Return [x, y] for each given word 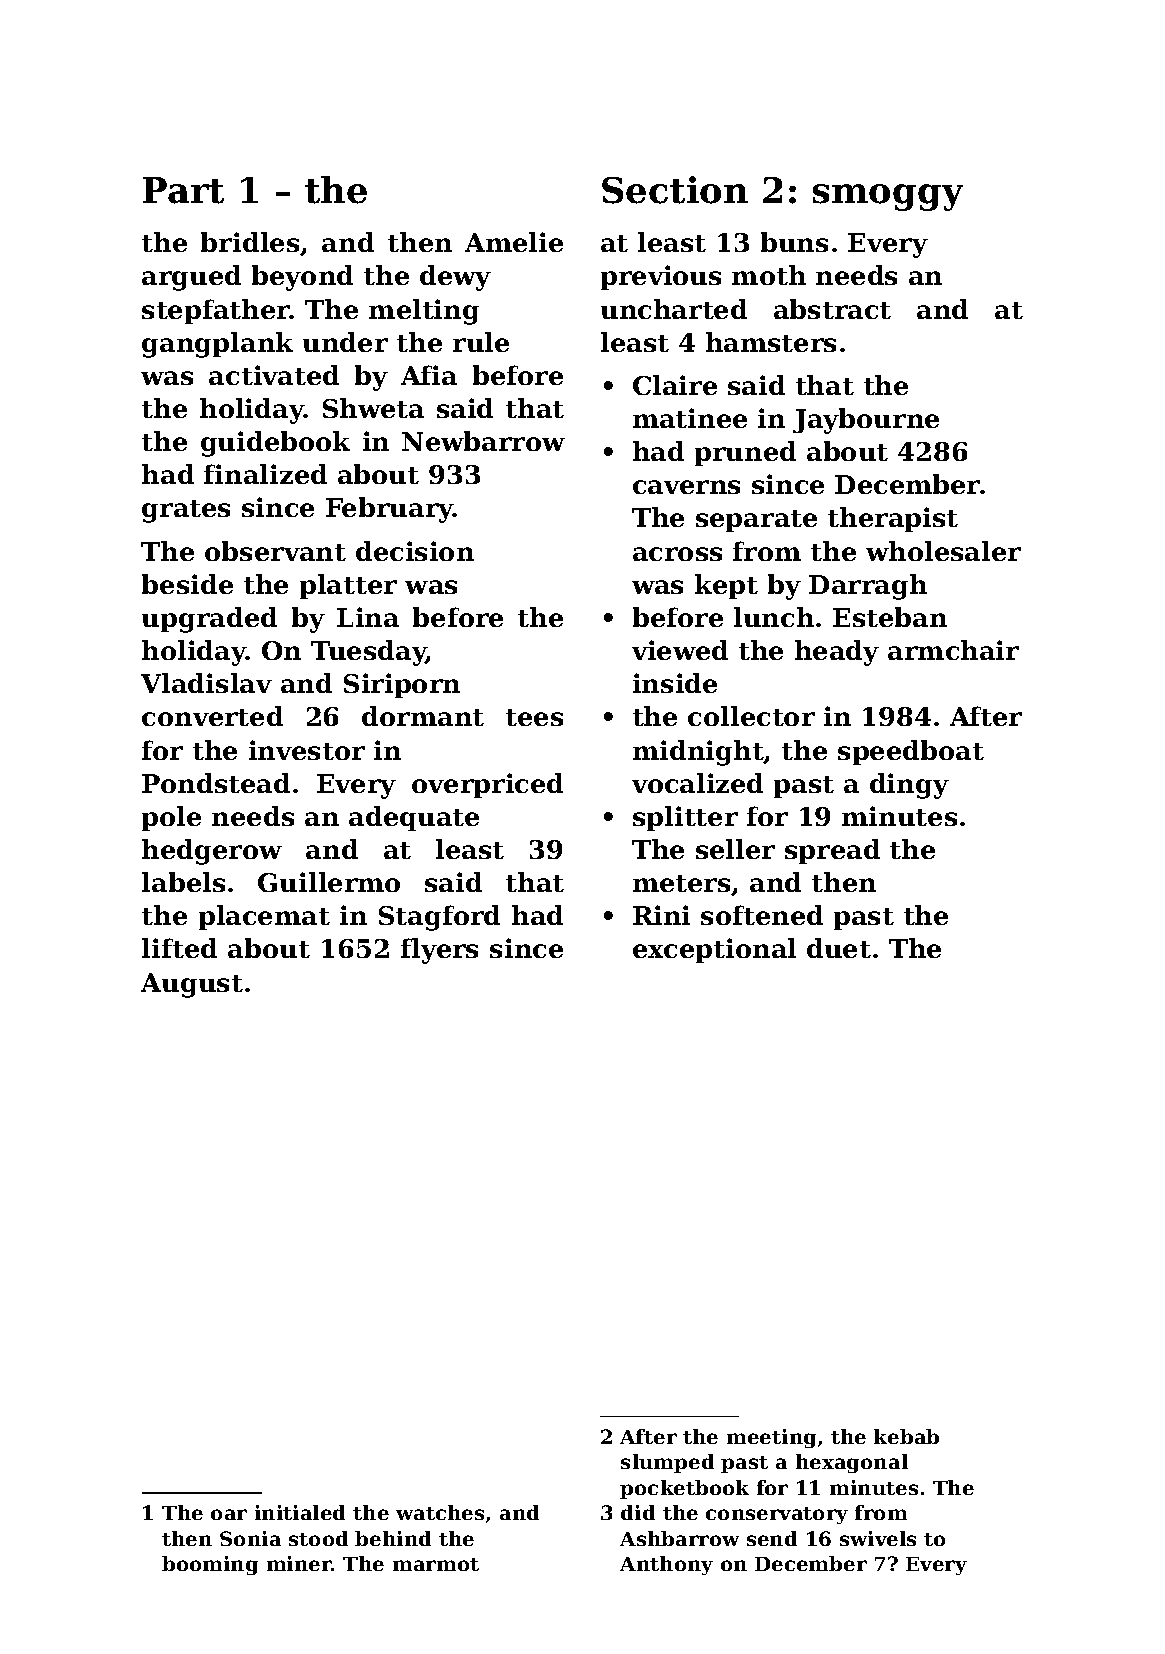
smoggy [888, 197]
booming [210, 1565]
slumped [667, 1463]
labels [183, 882]
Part [183, 190]
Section [675, 190]
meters [681, 883]
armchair [953, 650]
